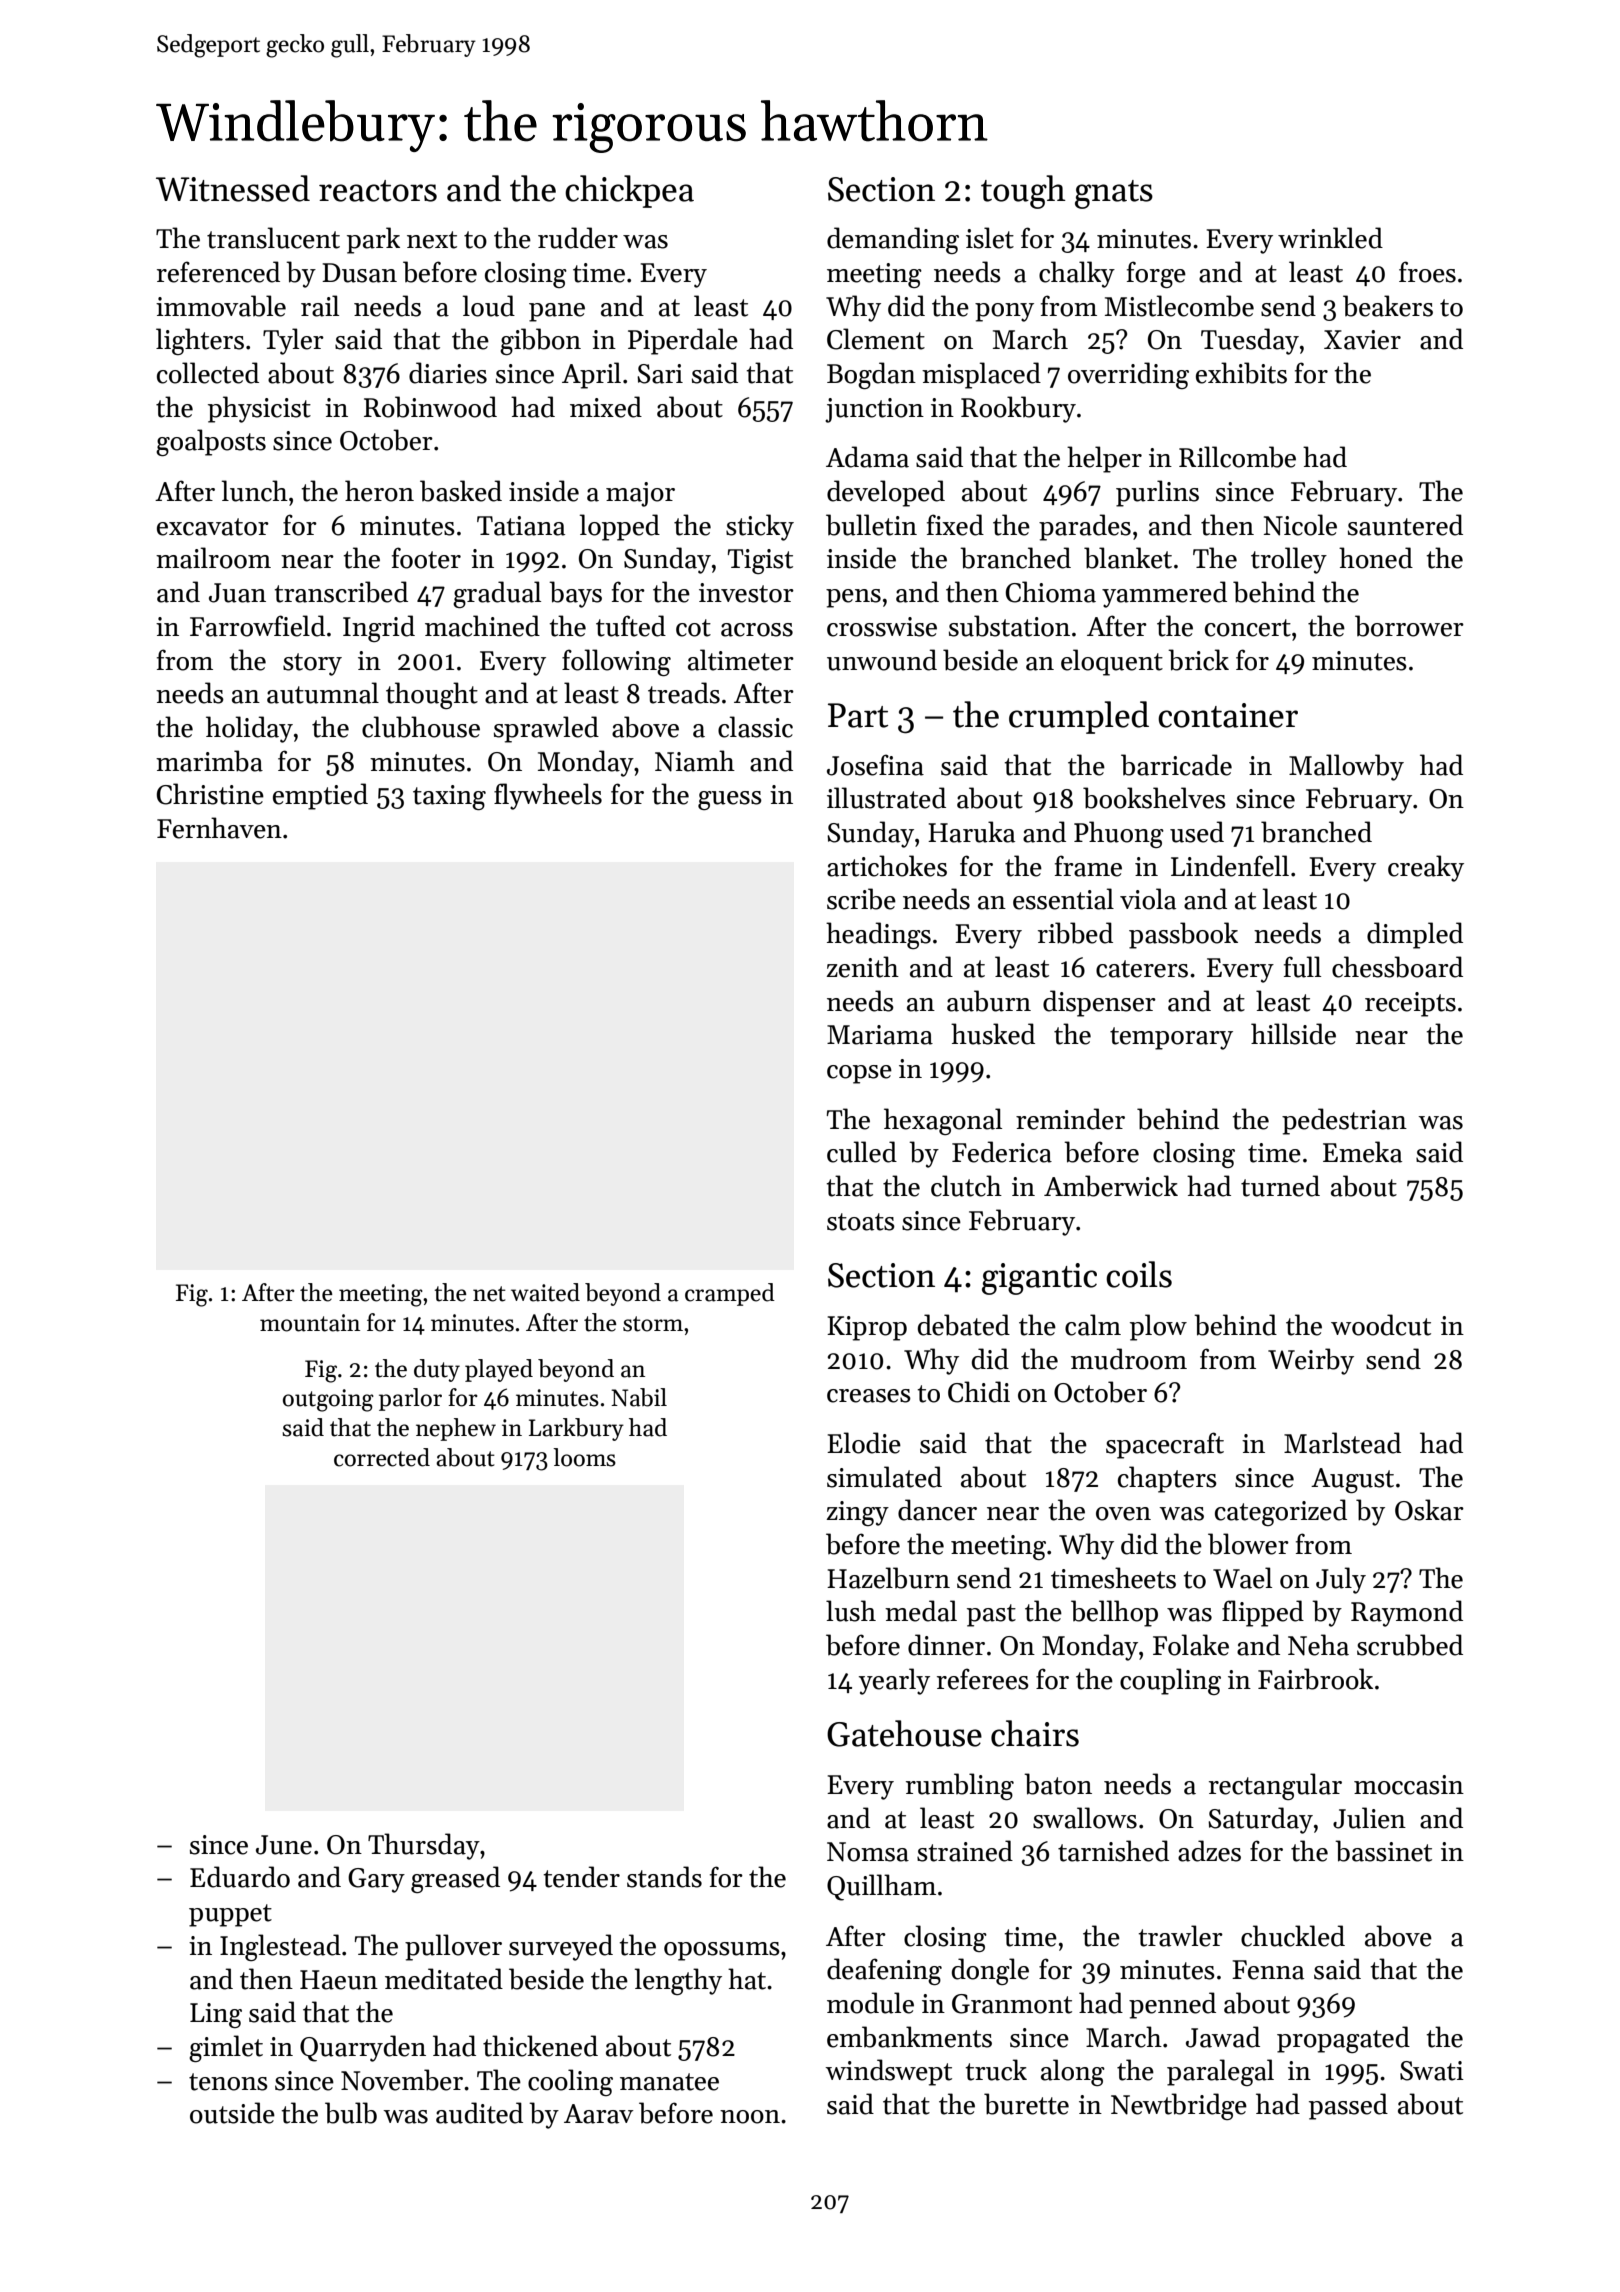 This document has height=2292, width=1620. Describe the element at coordinates (664, 1877) in the document. I see `stands` at that location.
